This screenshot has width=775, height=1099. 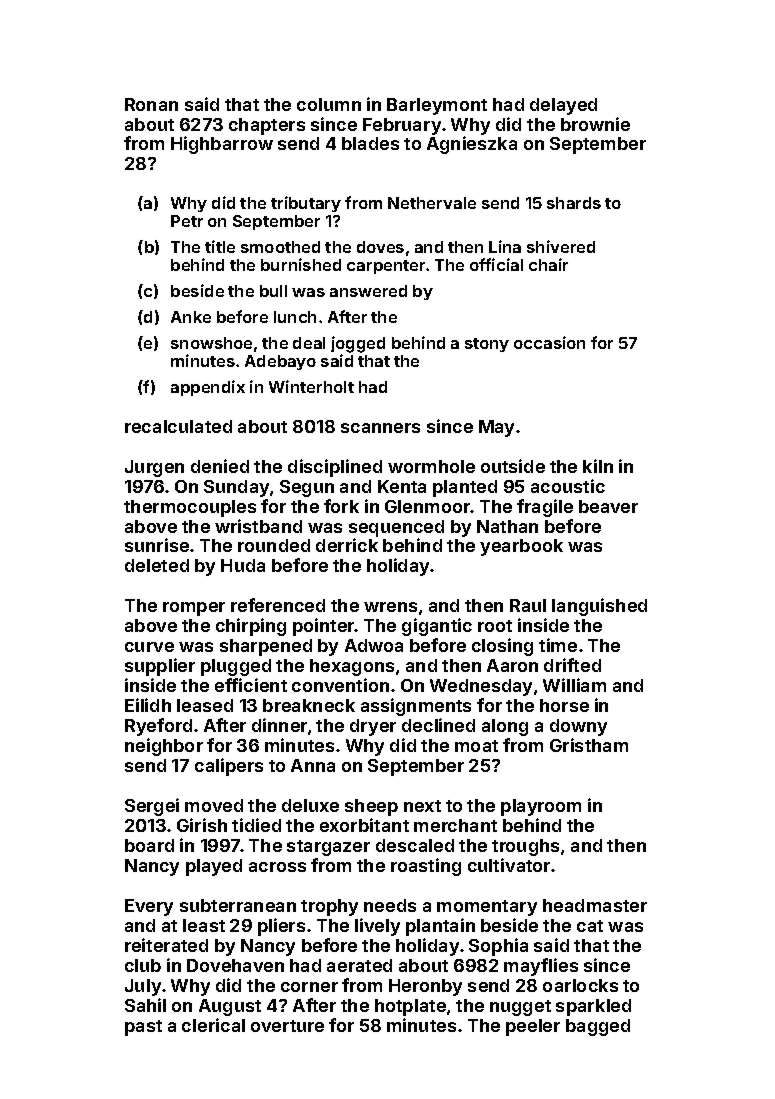 I want to click on doves, so click(x=380, y=247).
